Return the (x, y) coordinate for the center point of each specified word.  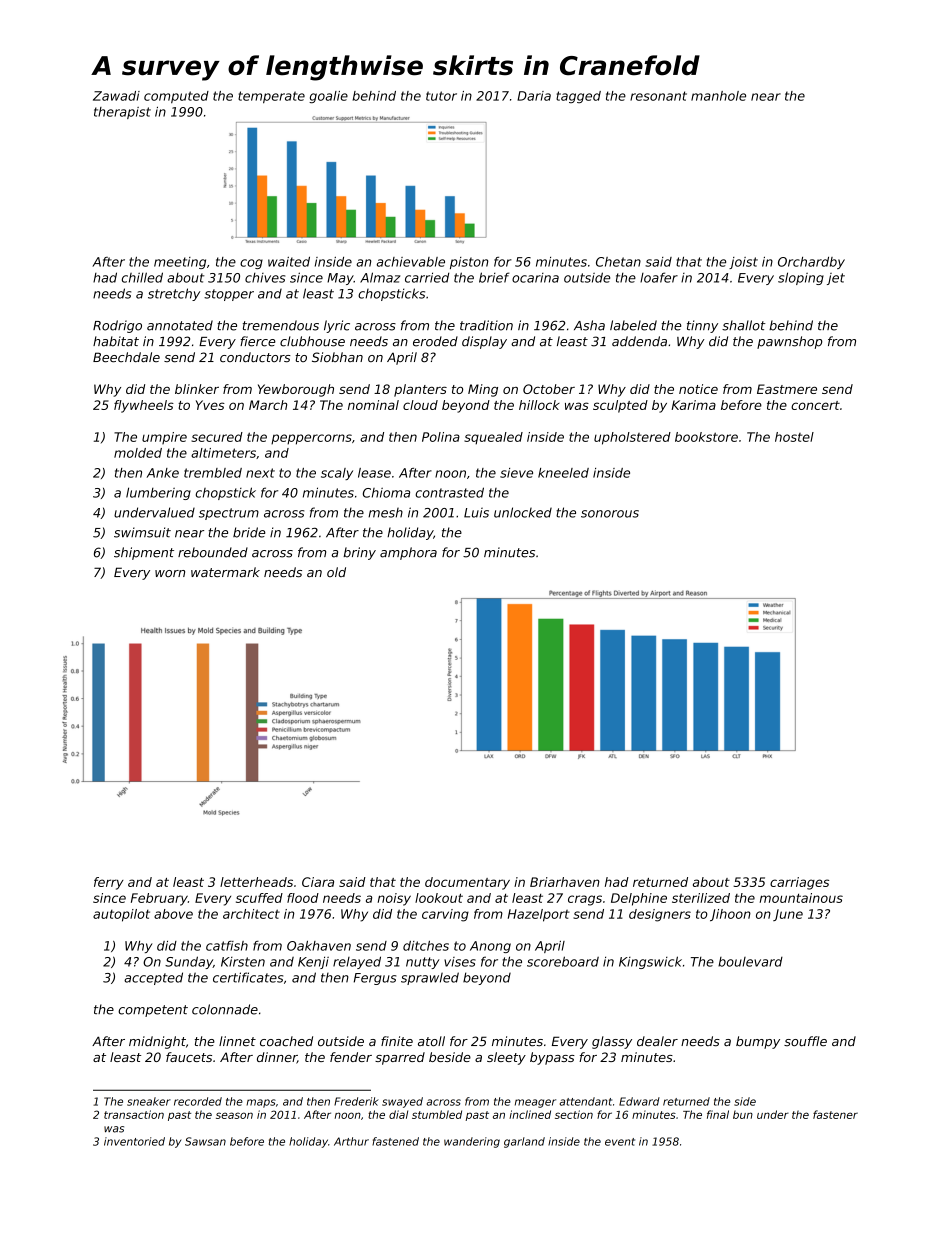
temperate (271, 97)
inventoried (134, 1141)
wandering (472, 1142)
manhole (718, 96)
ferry (109, 883)
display (484, 342)
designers (660, 915)
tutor (441, 96)
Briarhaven (565, 882)
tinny (702, 326)
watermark (225, 572)
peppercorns (311, 439)
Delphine (639, 899)
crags (585, 900)
